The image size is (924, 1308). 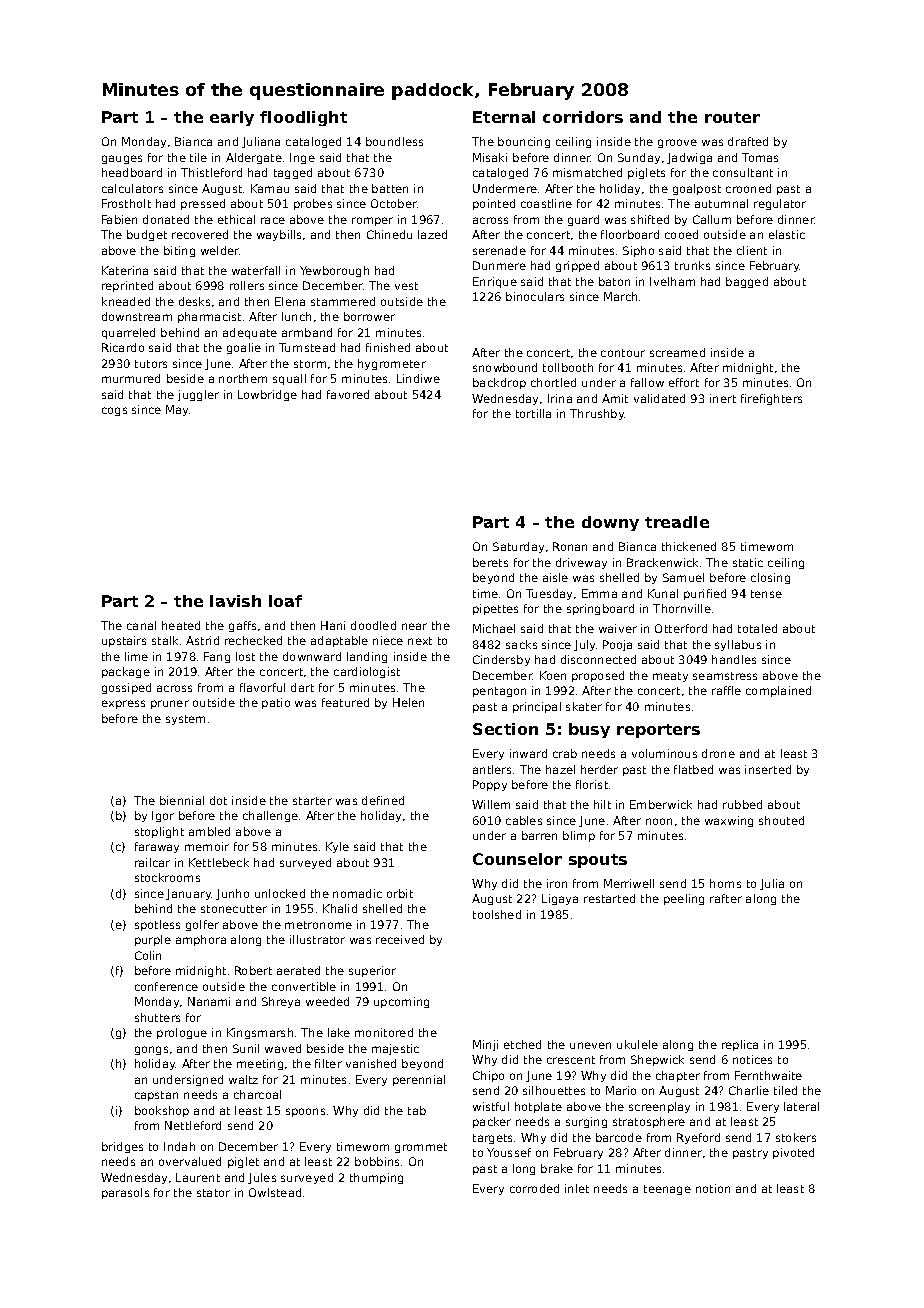 What do you see at coordinates (190, 1161) in the screenshot?
I see `overvalued` at bounding box center [190, 1161].
